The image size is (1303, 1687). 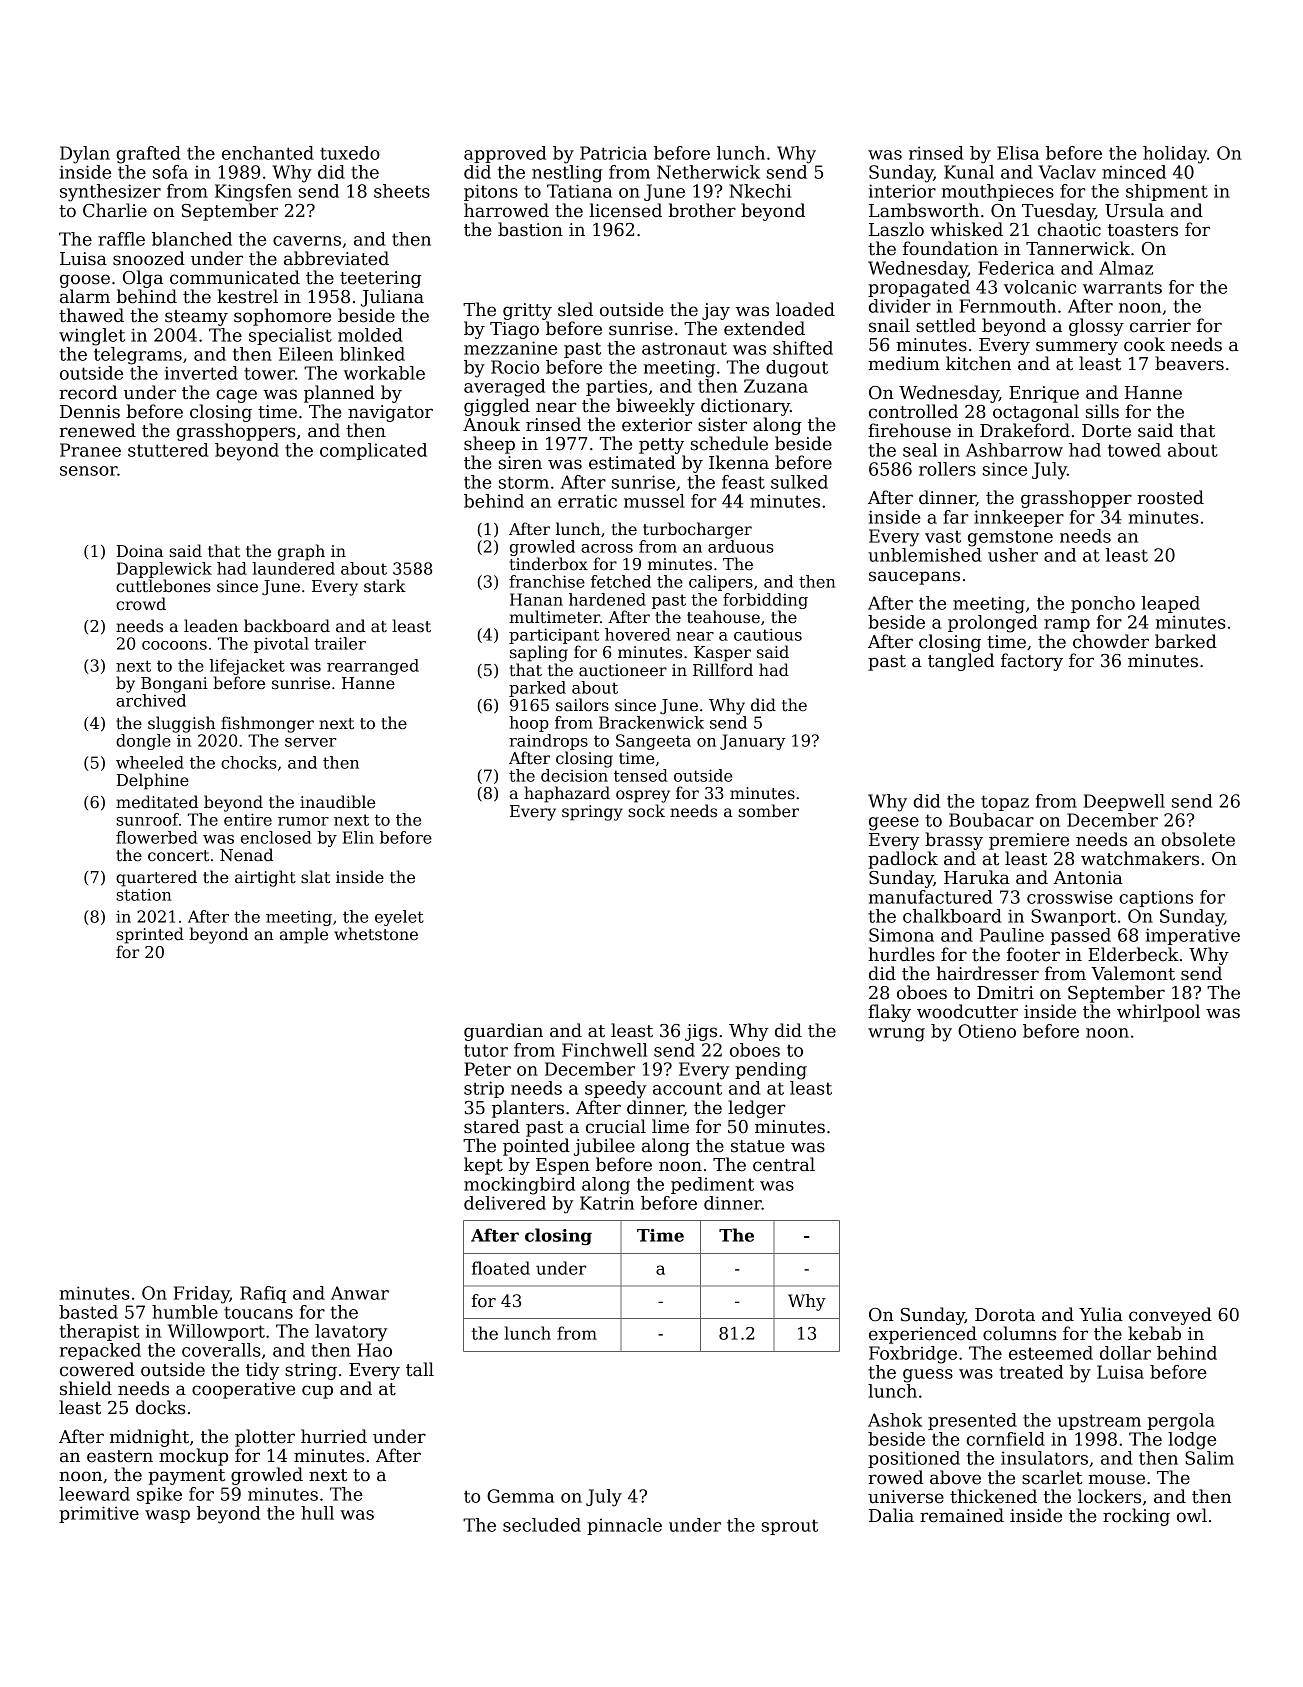 I want to click on holiday, so click(x=1175, y=155).
